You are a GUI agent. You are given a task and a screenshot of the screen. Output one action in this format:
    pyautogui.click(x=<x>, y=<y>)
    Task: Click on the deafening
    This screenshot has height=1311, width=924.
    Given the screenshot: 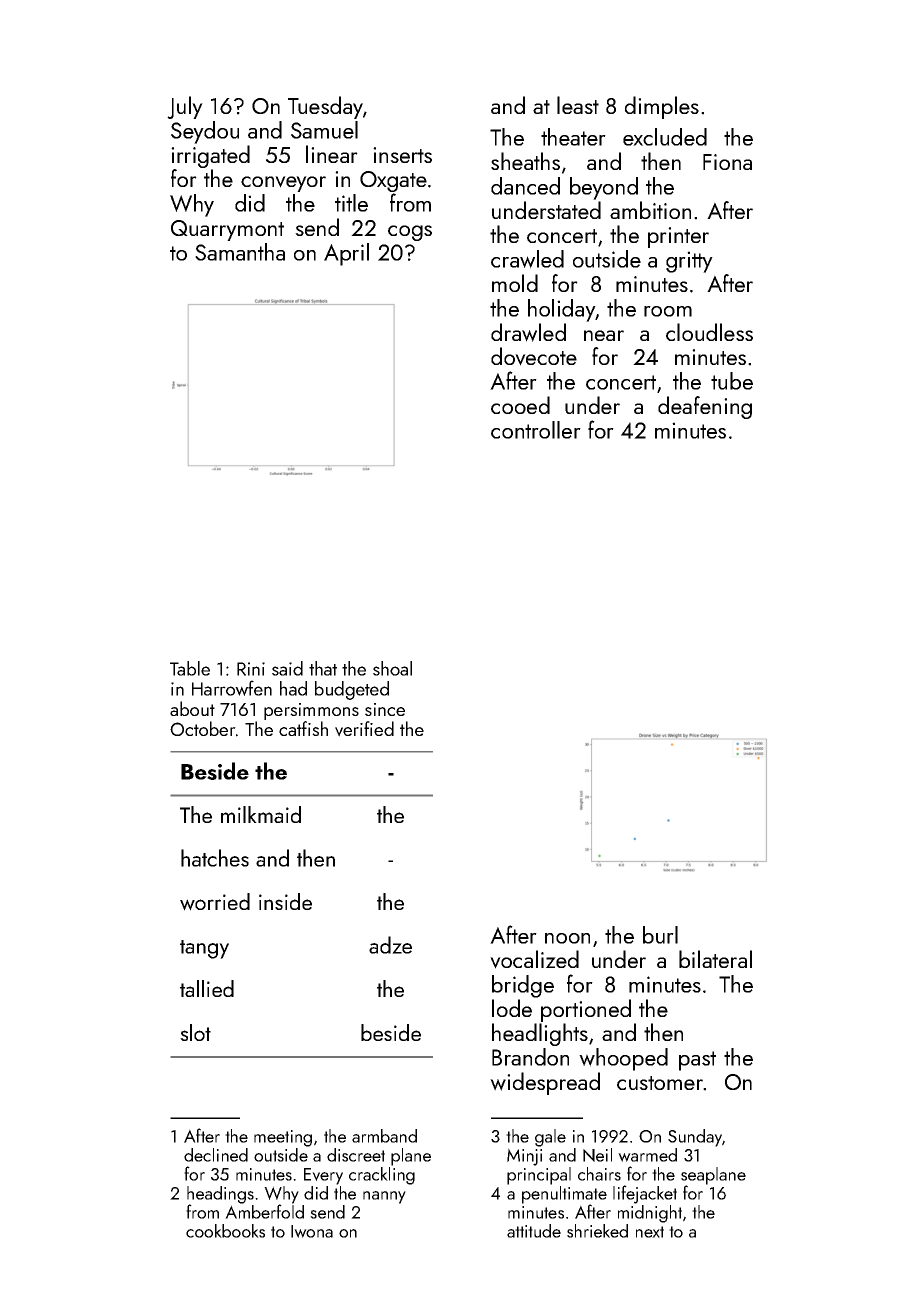 What is the action you would take?
    pyautogui.click(x=705, y=407)
